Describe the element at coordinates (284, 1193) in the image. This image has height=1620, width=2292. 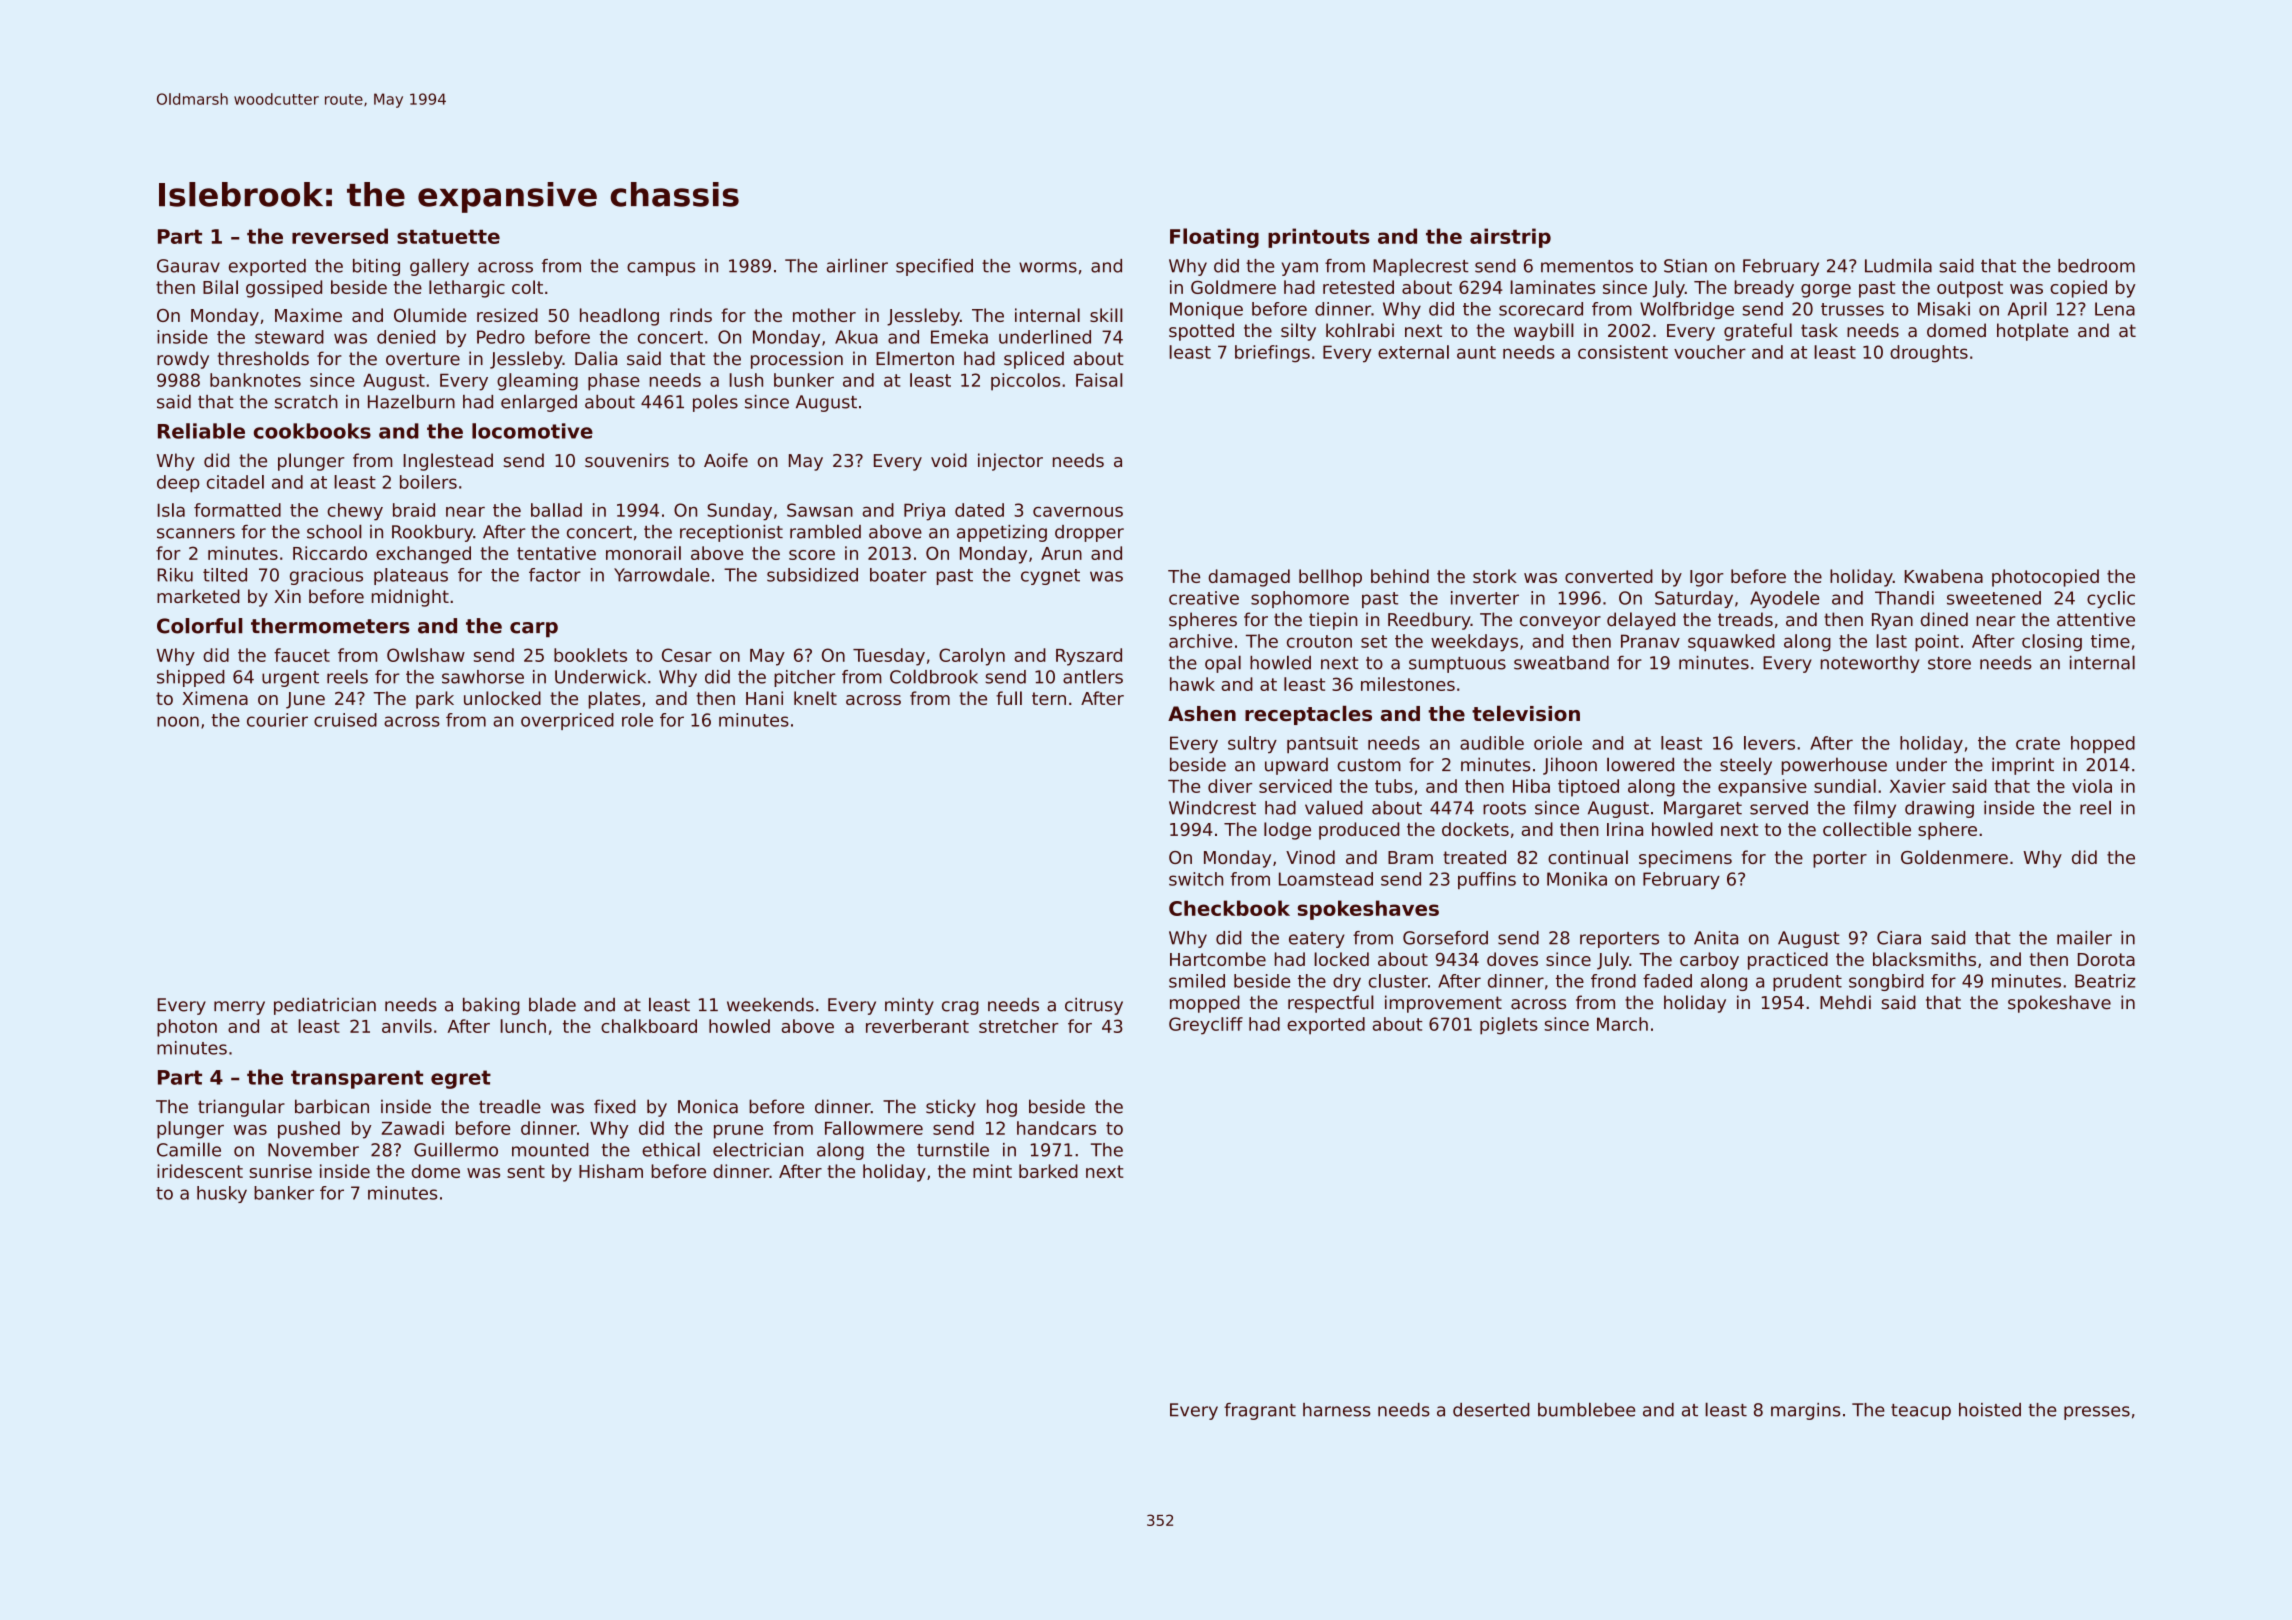
I see `banker` at that location.
